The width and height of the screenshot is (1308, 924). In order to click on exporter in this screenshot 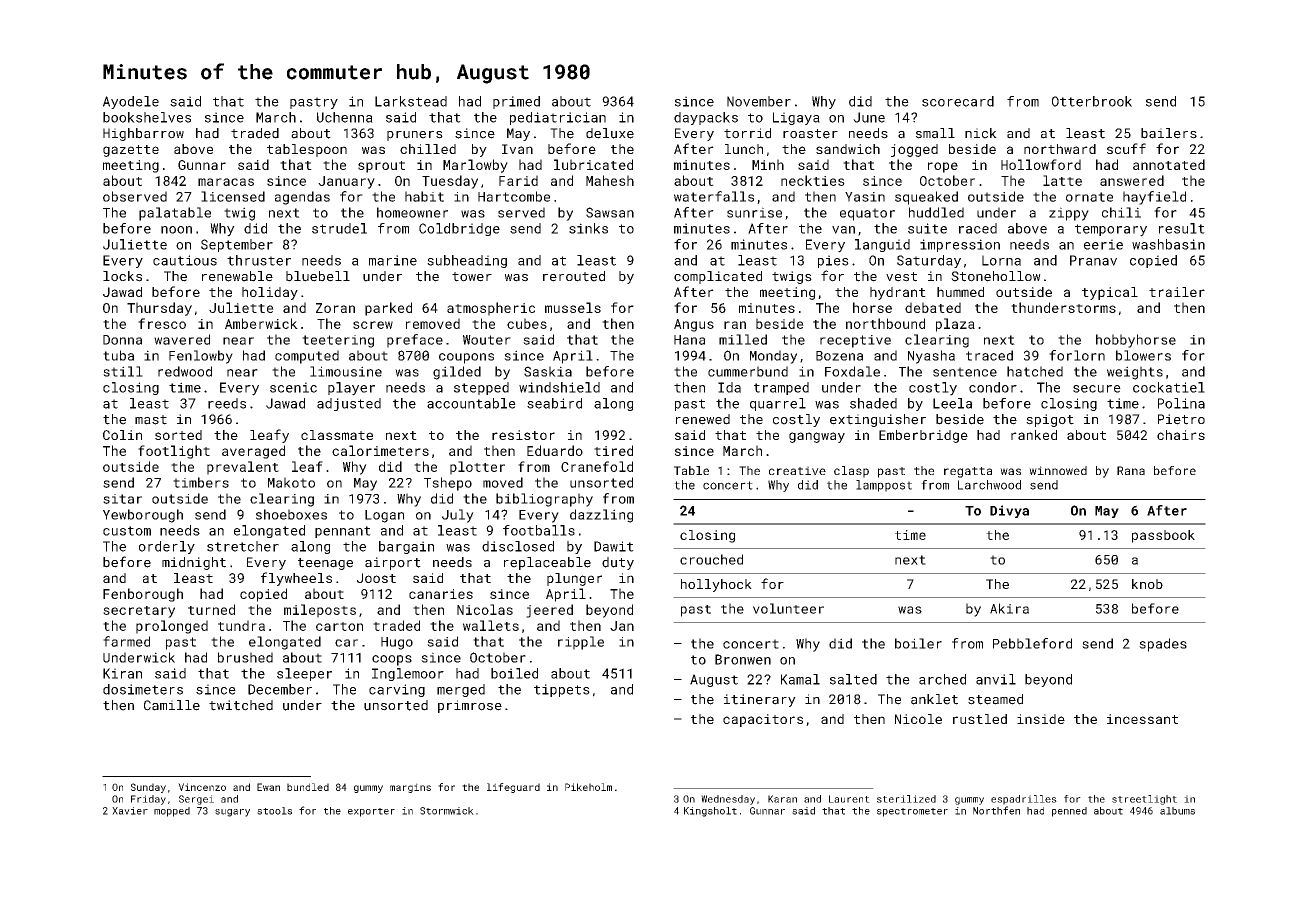, I will do `click(371, 812)`.
